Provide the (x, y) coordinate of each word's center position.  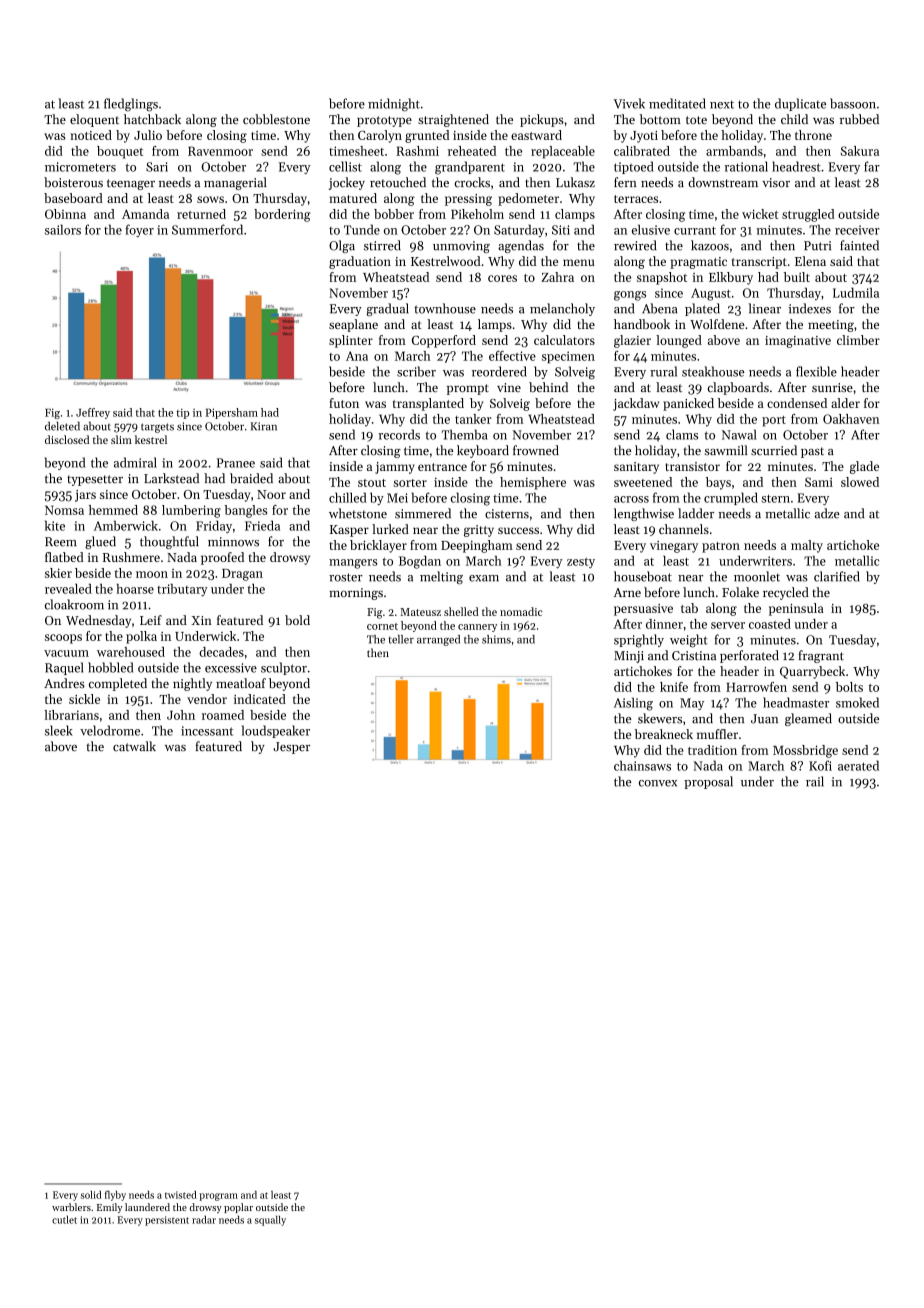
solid (91, 1195)
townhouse (445, 308)
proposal (708, 782)
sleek (59, 730)
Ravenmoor (220, 151)
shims (496, 639)
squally (270, 1220)
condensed (797, 403)
